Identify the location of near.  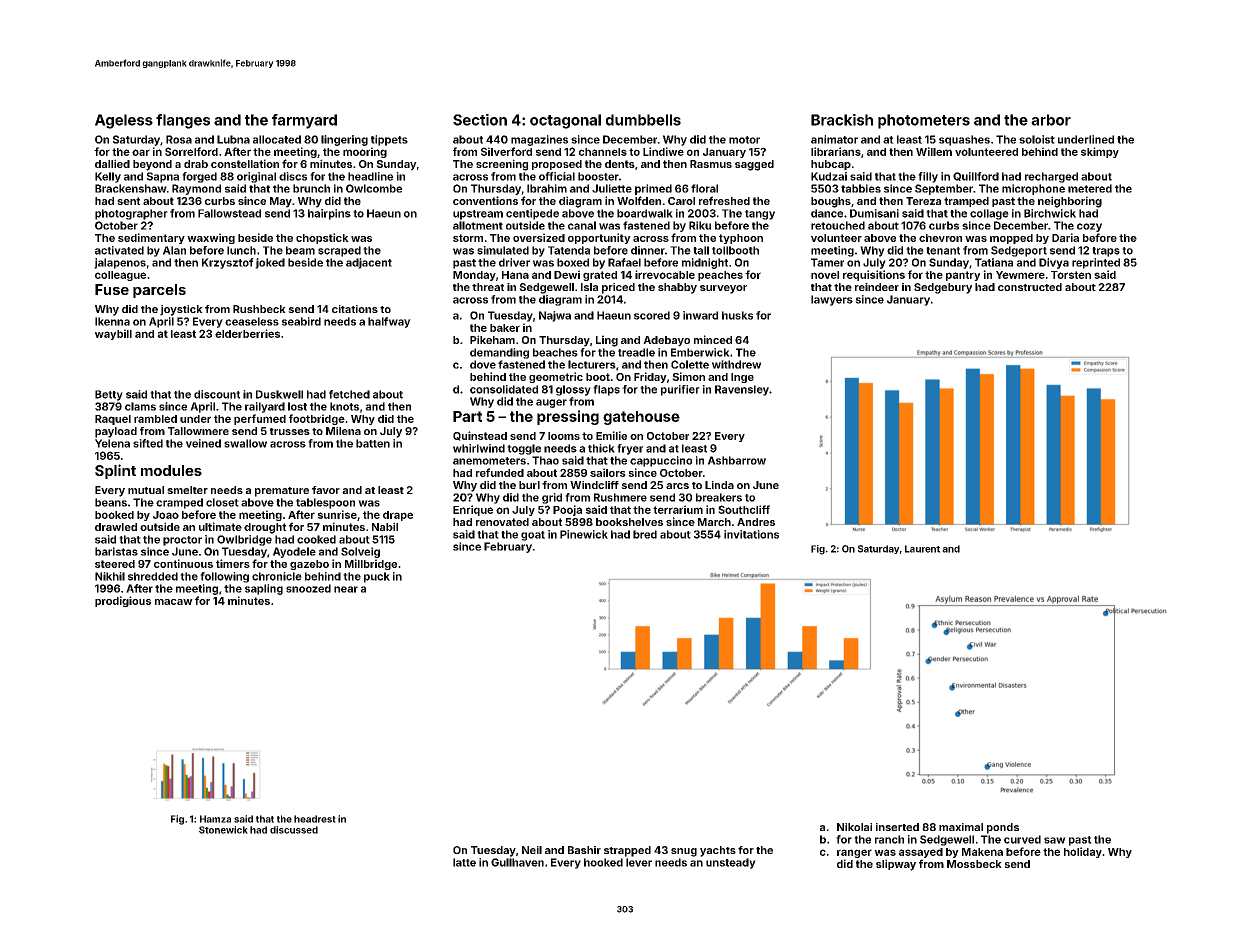
(346, 589).
